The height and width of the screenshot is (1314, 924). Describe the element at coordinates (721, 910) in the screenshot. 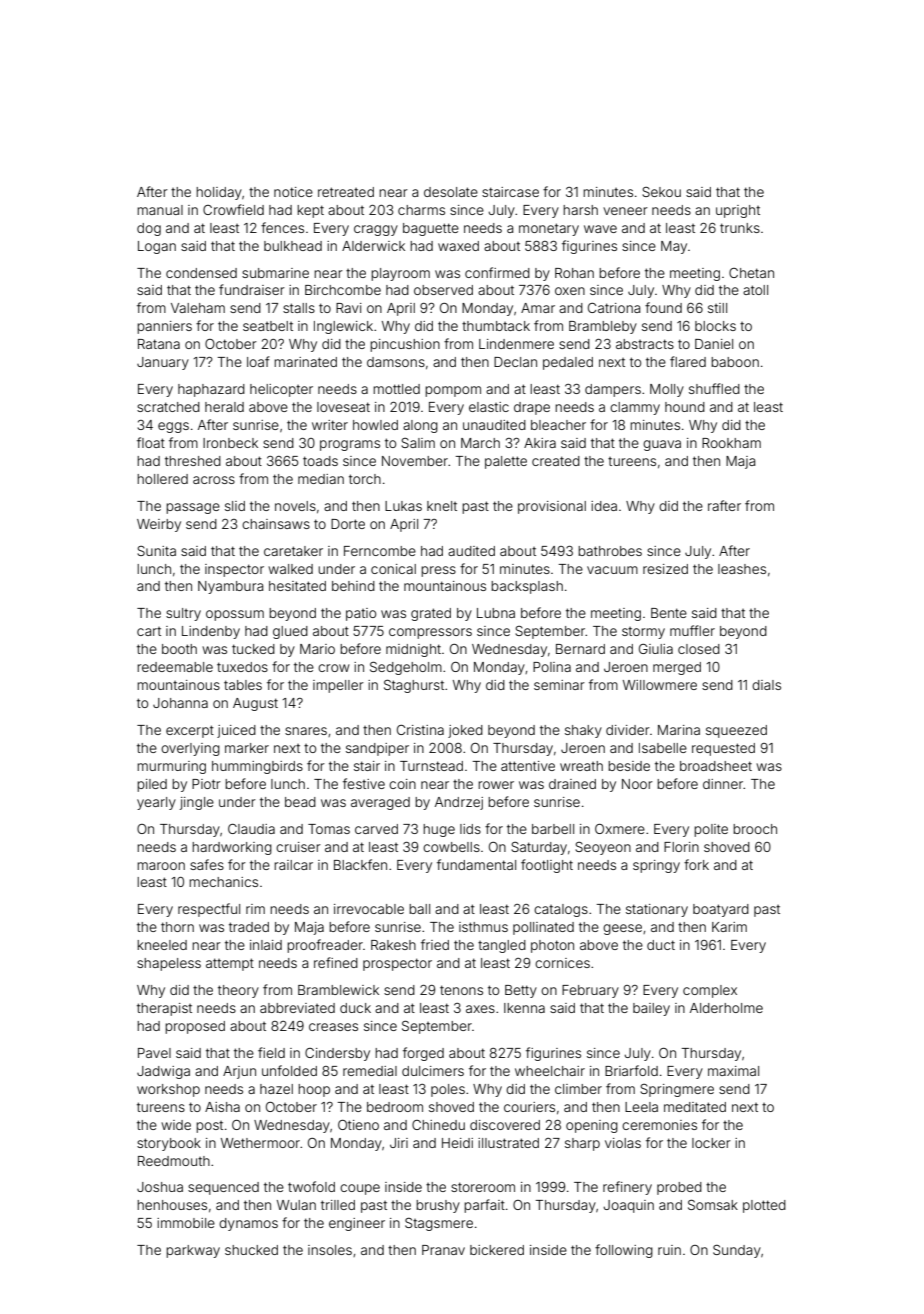

I see `boatyard` at that location.
